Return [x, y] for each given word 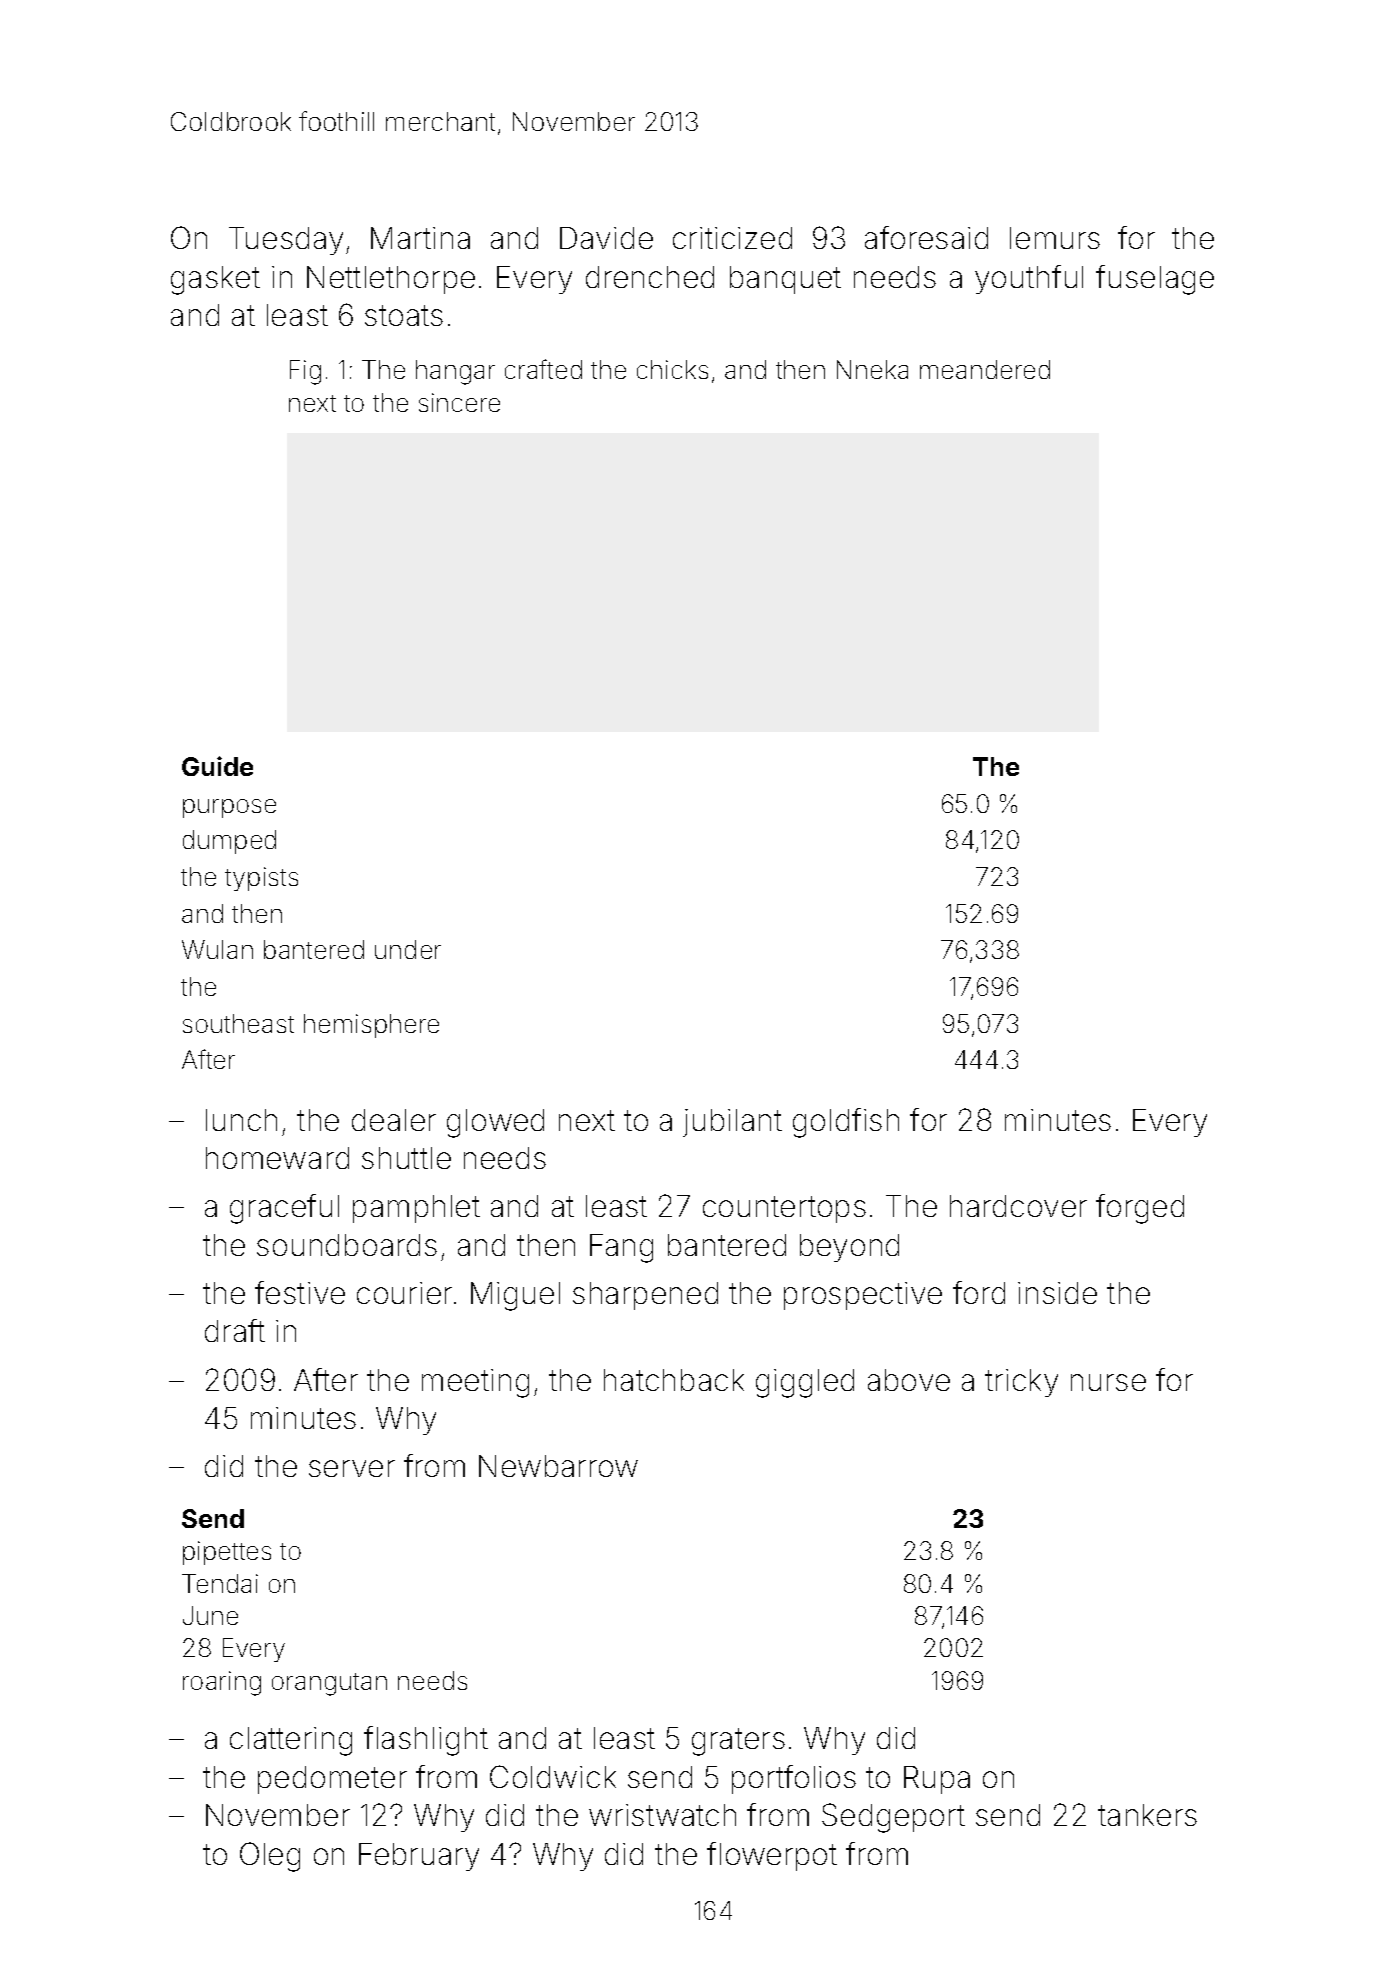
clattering [291, 1741]
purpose [229, 808]
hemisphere [371, 1026]
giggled [805, 1383]
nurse [1108, 1382]
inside [1057, 1293]
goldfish [846, 1123]
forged [1140, 1209]
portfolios [794, 1779]
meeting [475, 1383]
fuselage [1155, 280]
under [408, 949]
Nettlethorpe [391, 280]
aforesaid [926, 237]
